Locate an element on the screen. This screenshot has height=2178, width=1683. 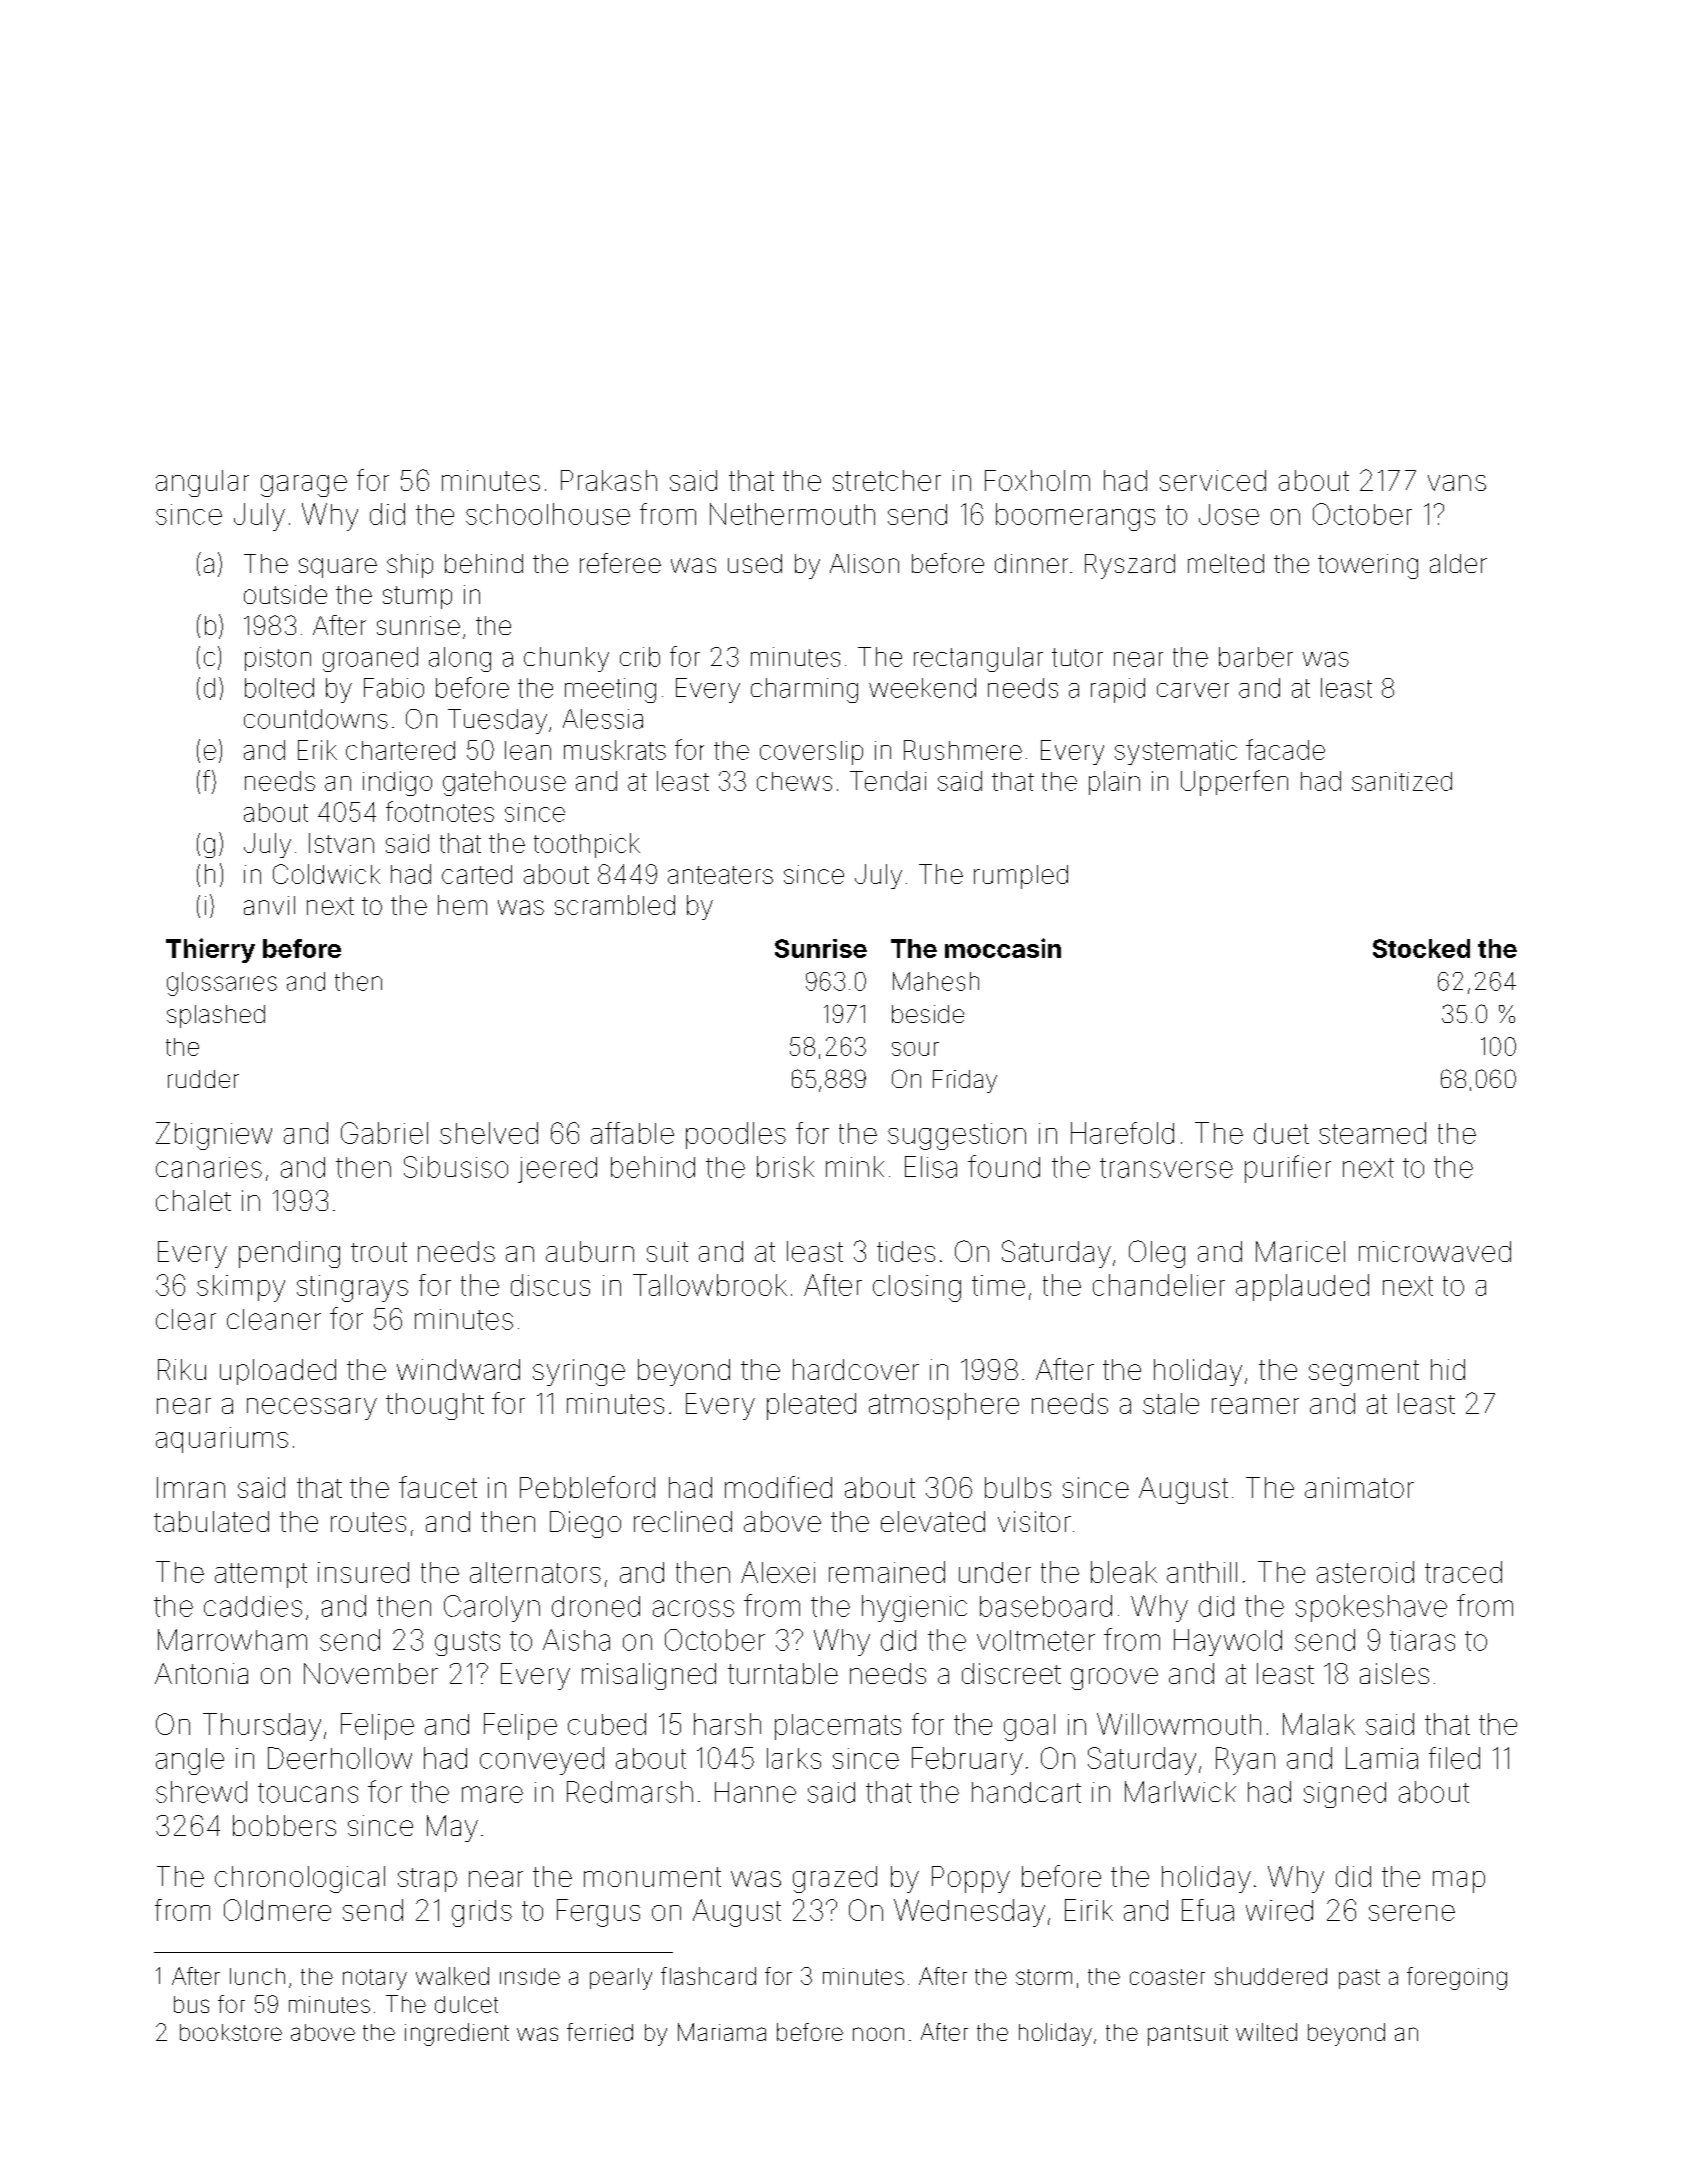
stretcher is located at coordinates (887, 480).
